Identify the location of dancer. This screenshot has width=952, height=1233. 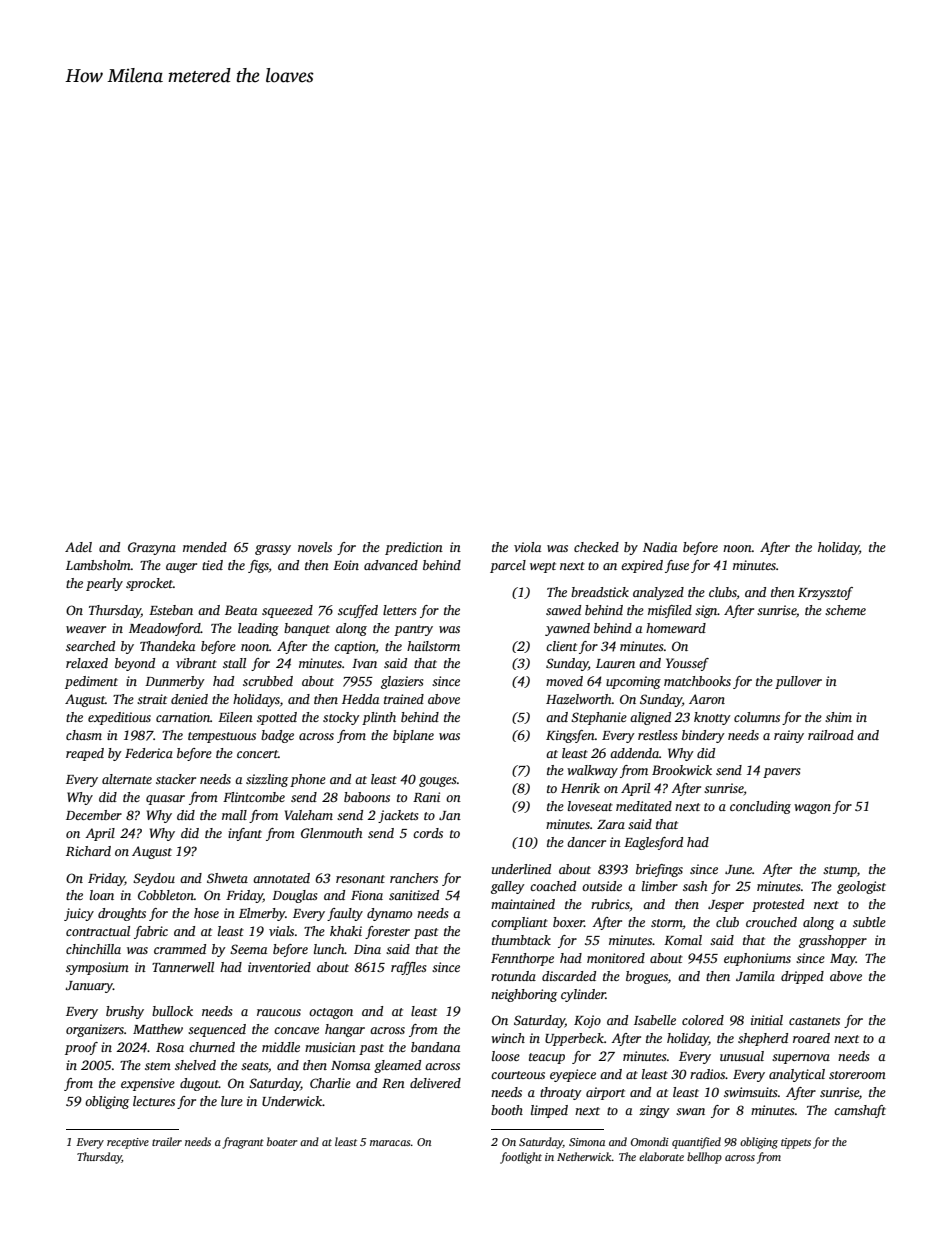
(586, 842).
